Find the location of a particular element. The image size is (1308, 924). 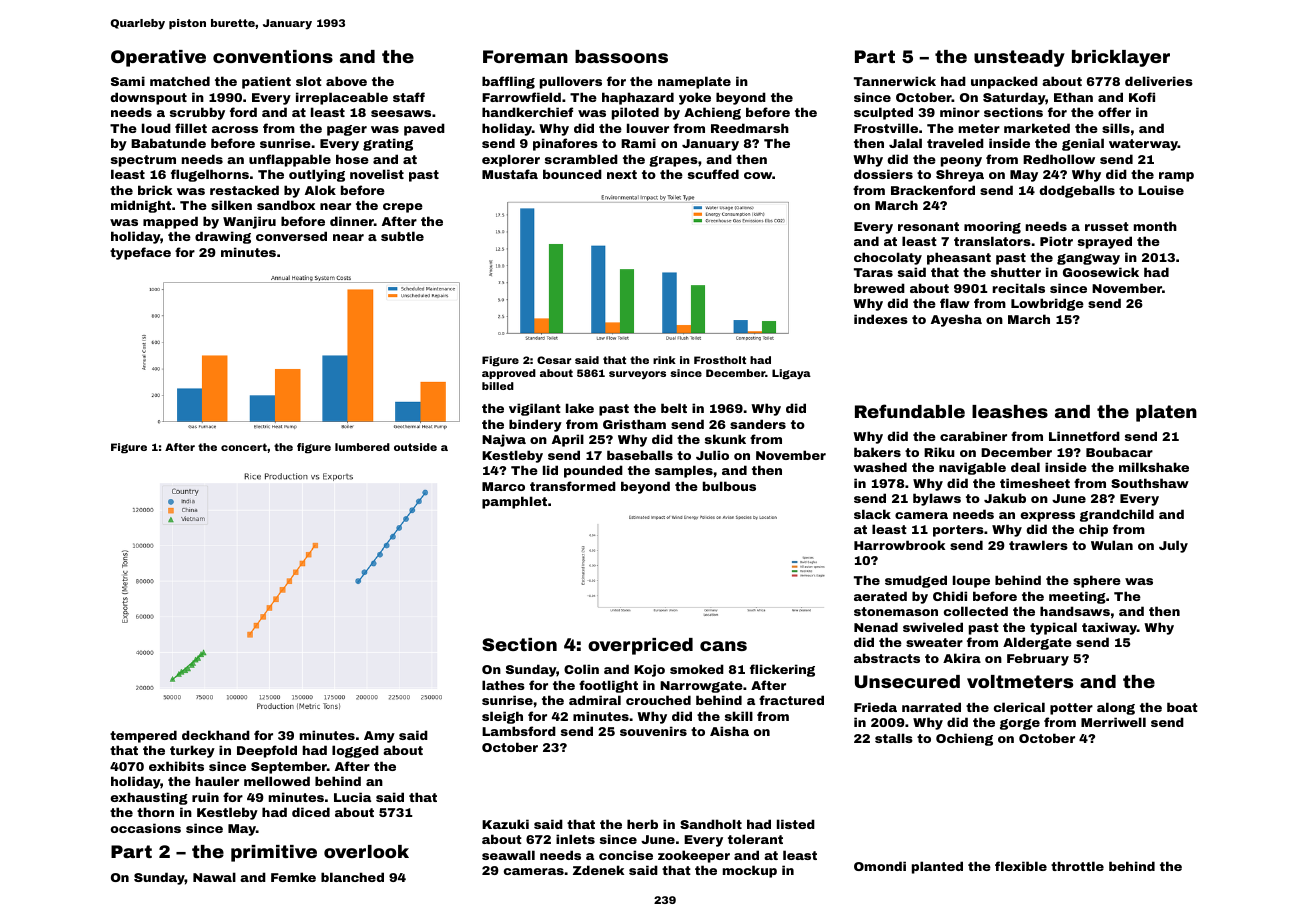

leashes is located at coordinates (1010, 411).
